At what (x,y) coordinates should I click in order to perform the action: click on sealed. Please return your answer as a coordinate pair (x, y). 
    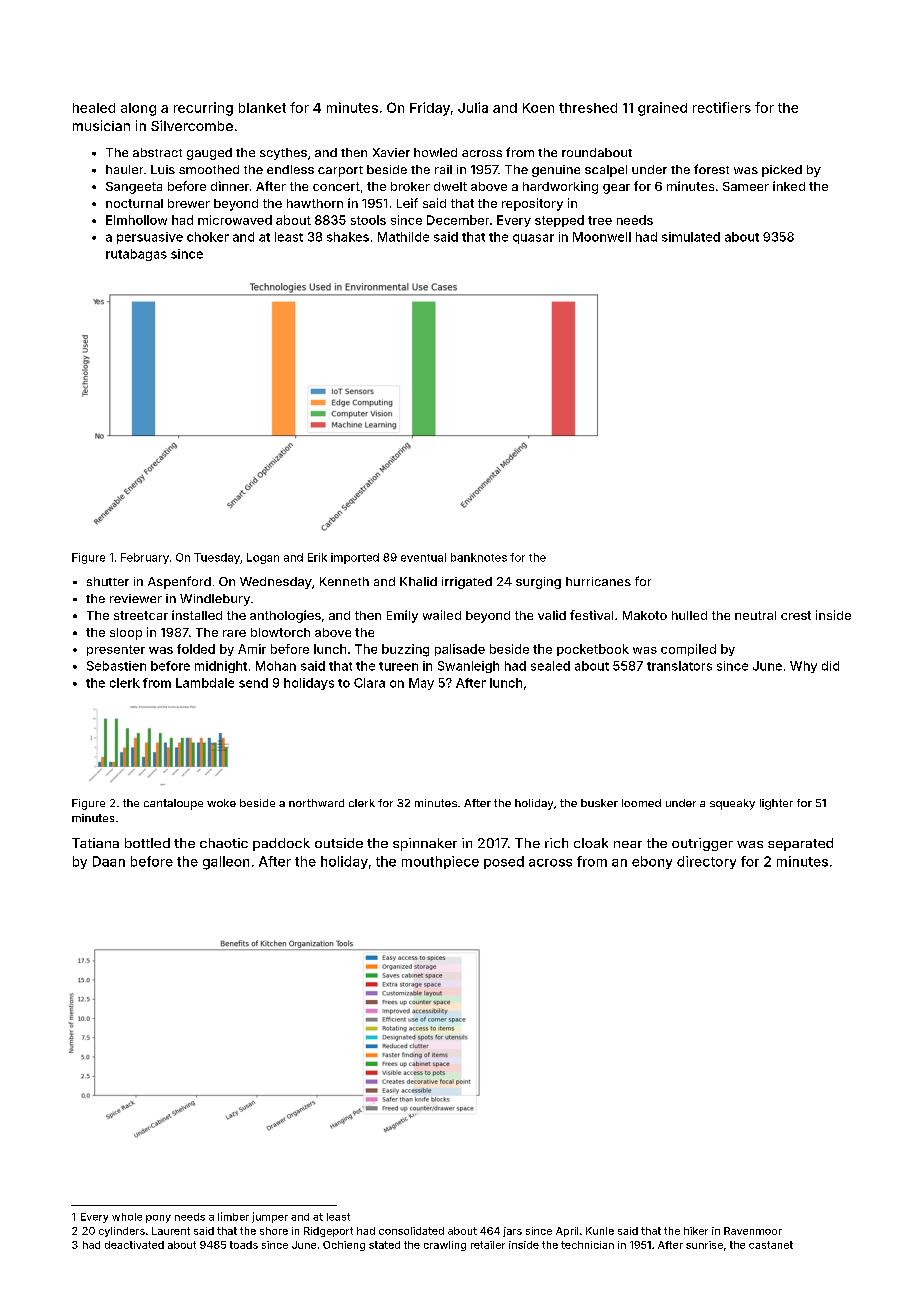
    Looking at the image, I should click on (550, 666).
